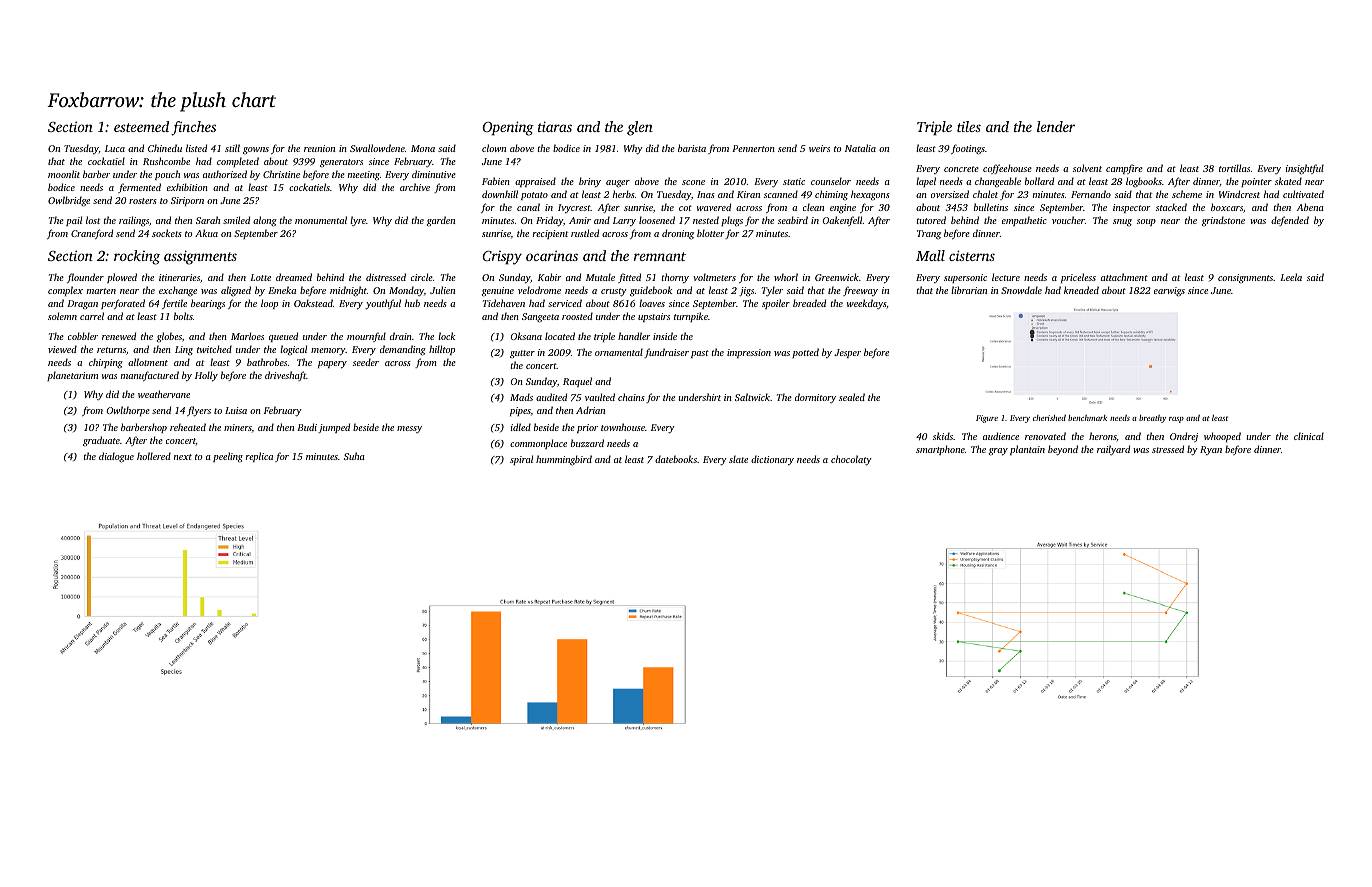 Image resolution: width=1372 pixels, height=887 pixels. I want to click on Tidehaven, so click(504, 303).
